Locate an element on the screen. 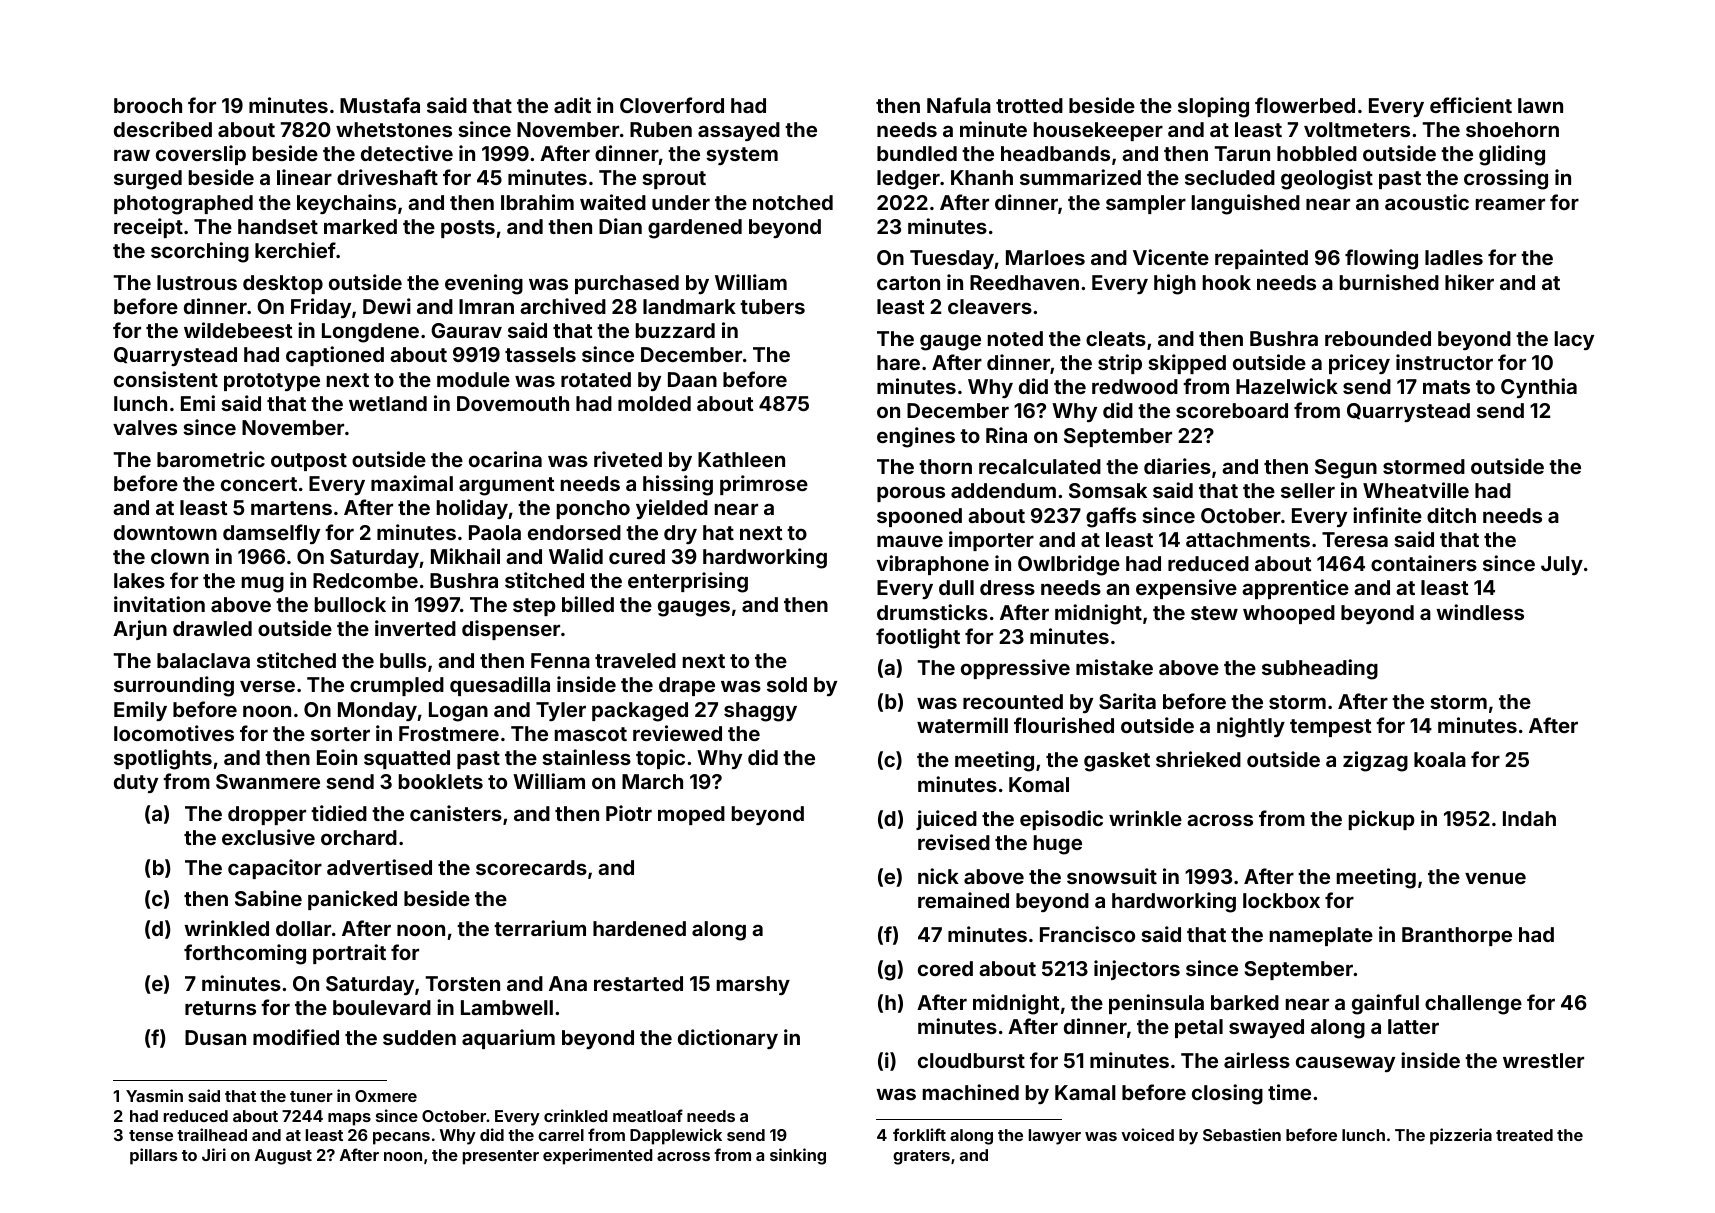 The image size is (1715, 1213). efficient is located at coordinates (1471, 105).
